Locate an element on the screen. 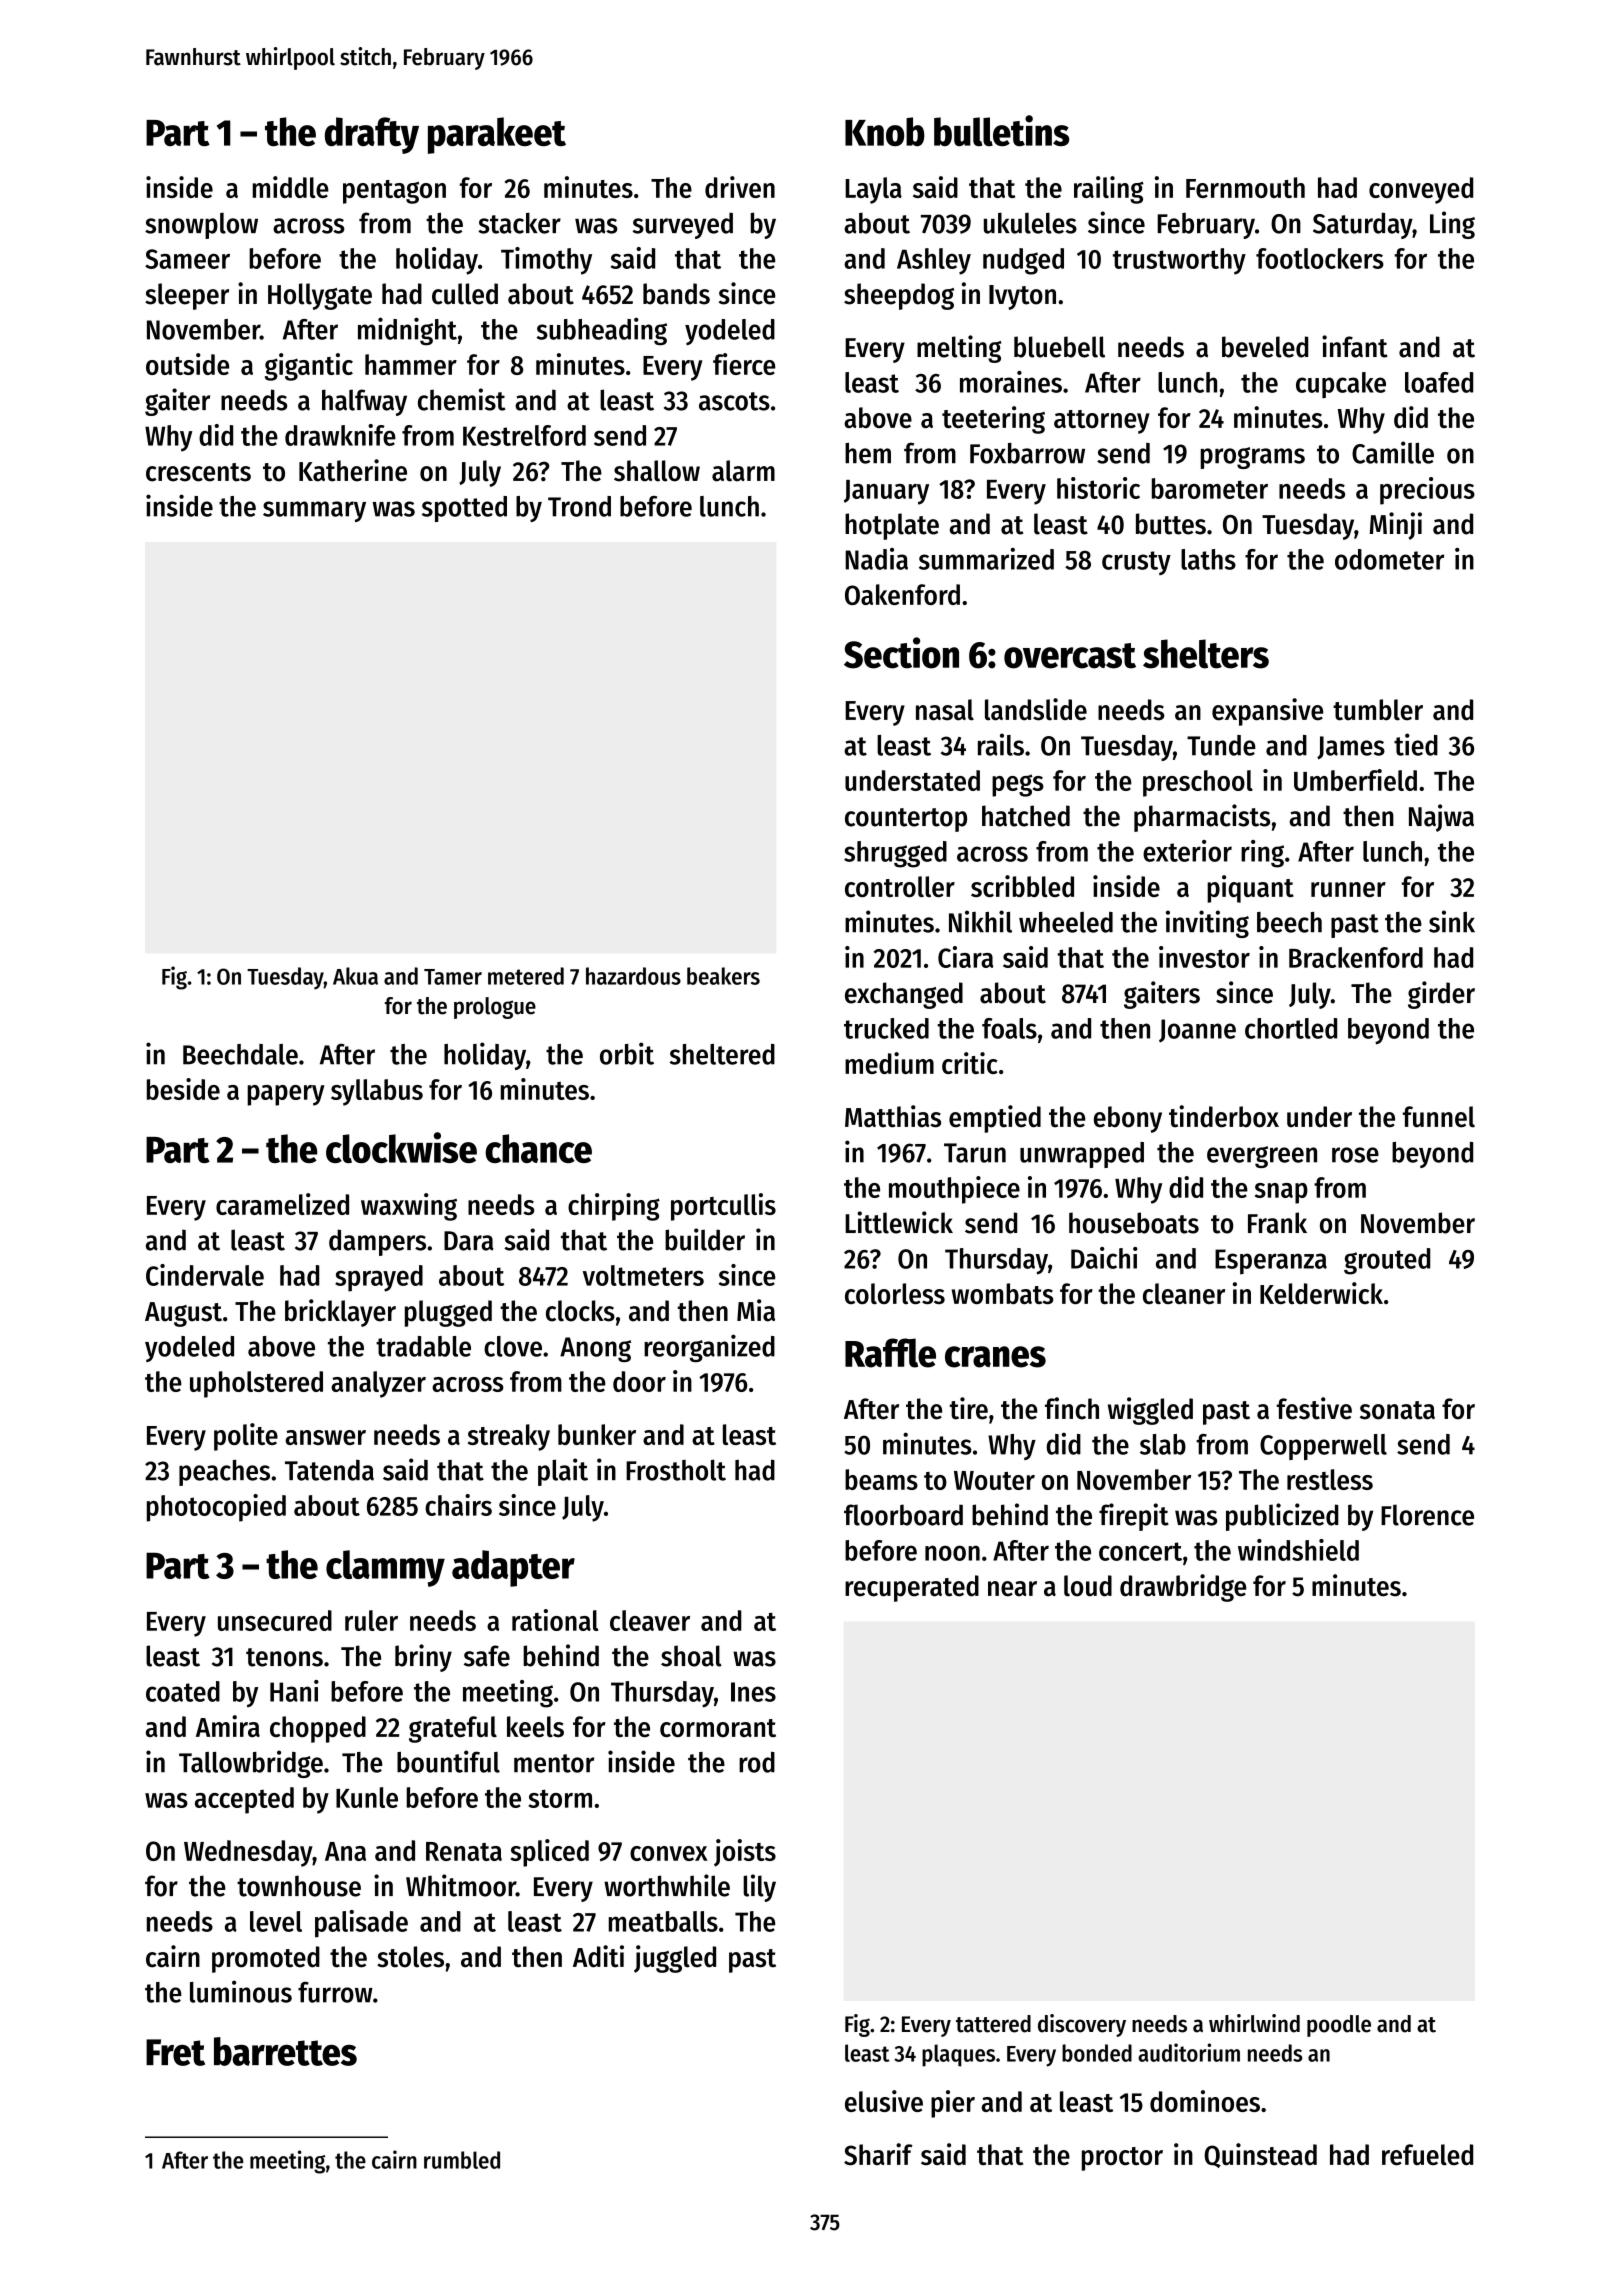 Image resolution: width=1620 pixels, height=2292 pixels. ukuleles is located at coordinates (1030, 223).
